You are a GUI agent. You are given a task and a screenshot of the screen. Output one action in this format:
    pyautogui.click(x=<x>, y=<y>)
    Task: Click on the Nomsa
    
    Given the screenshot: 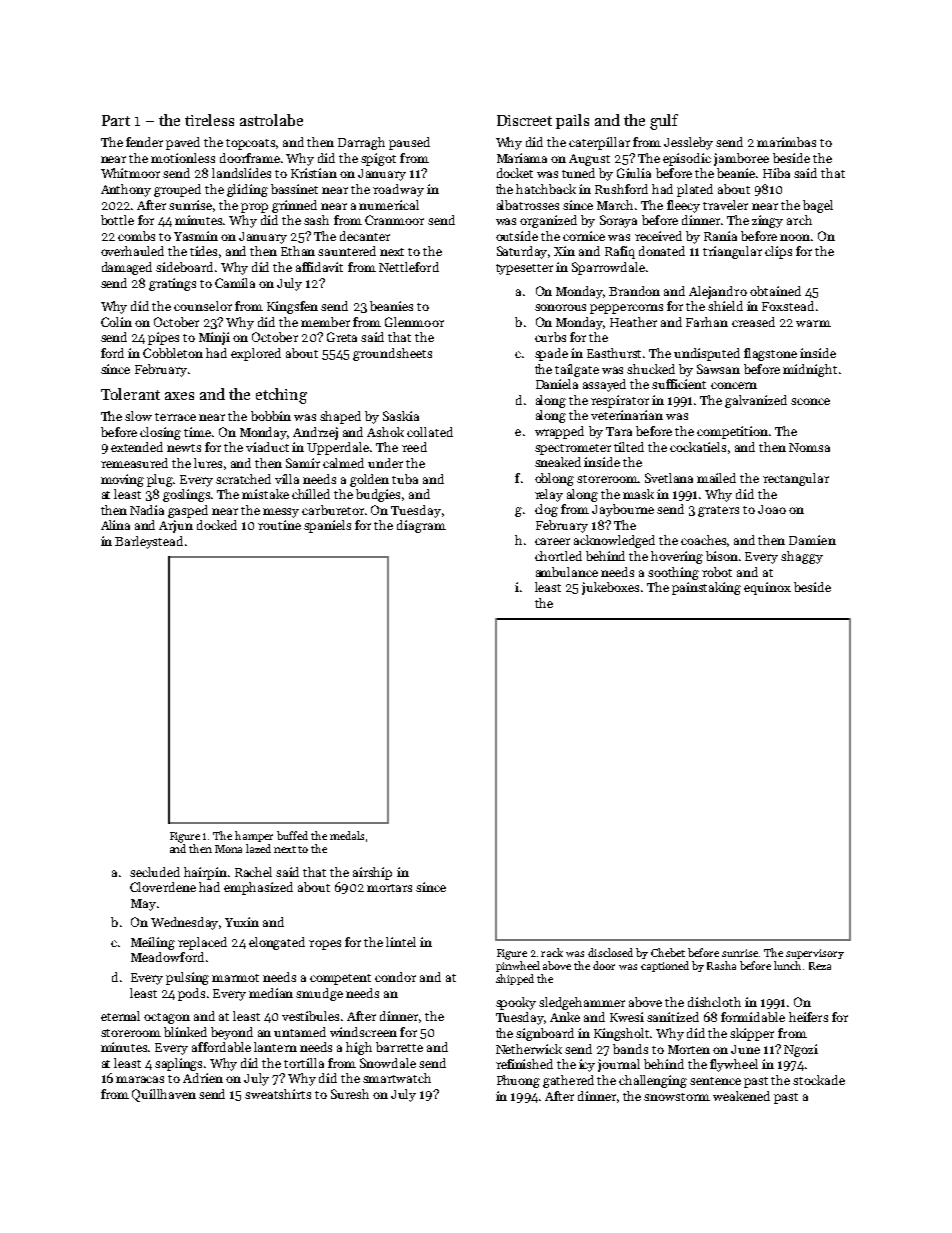 What is the action you would take?
    pyautogui.click(x=809, y=447)
